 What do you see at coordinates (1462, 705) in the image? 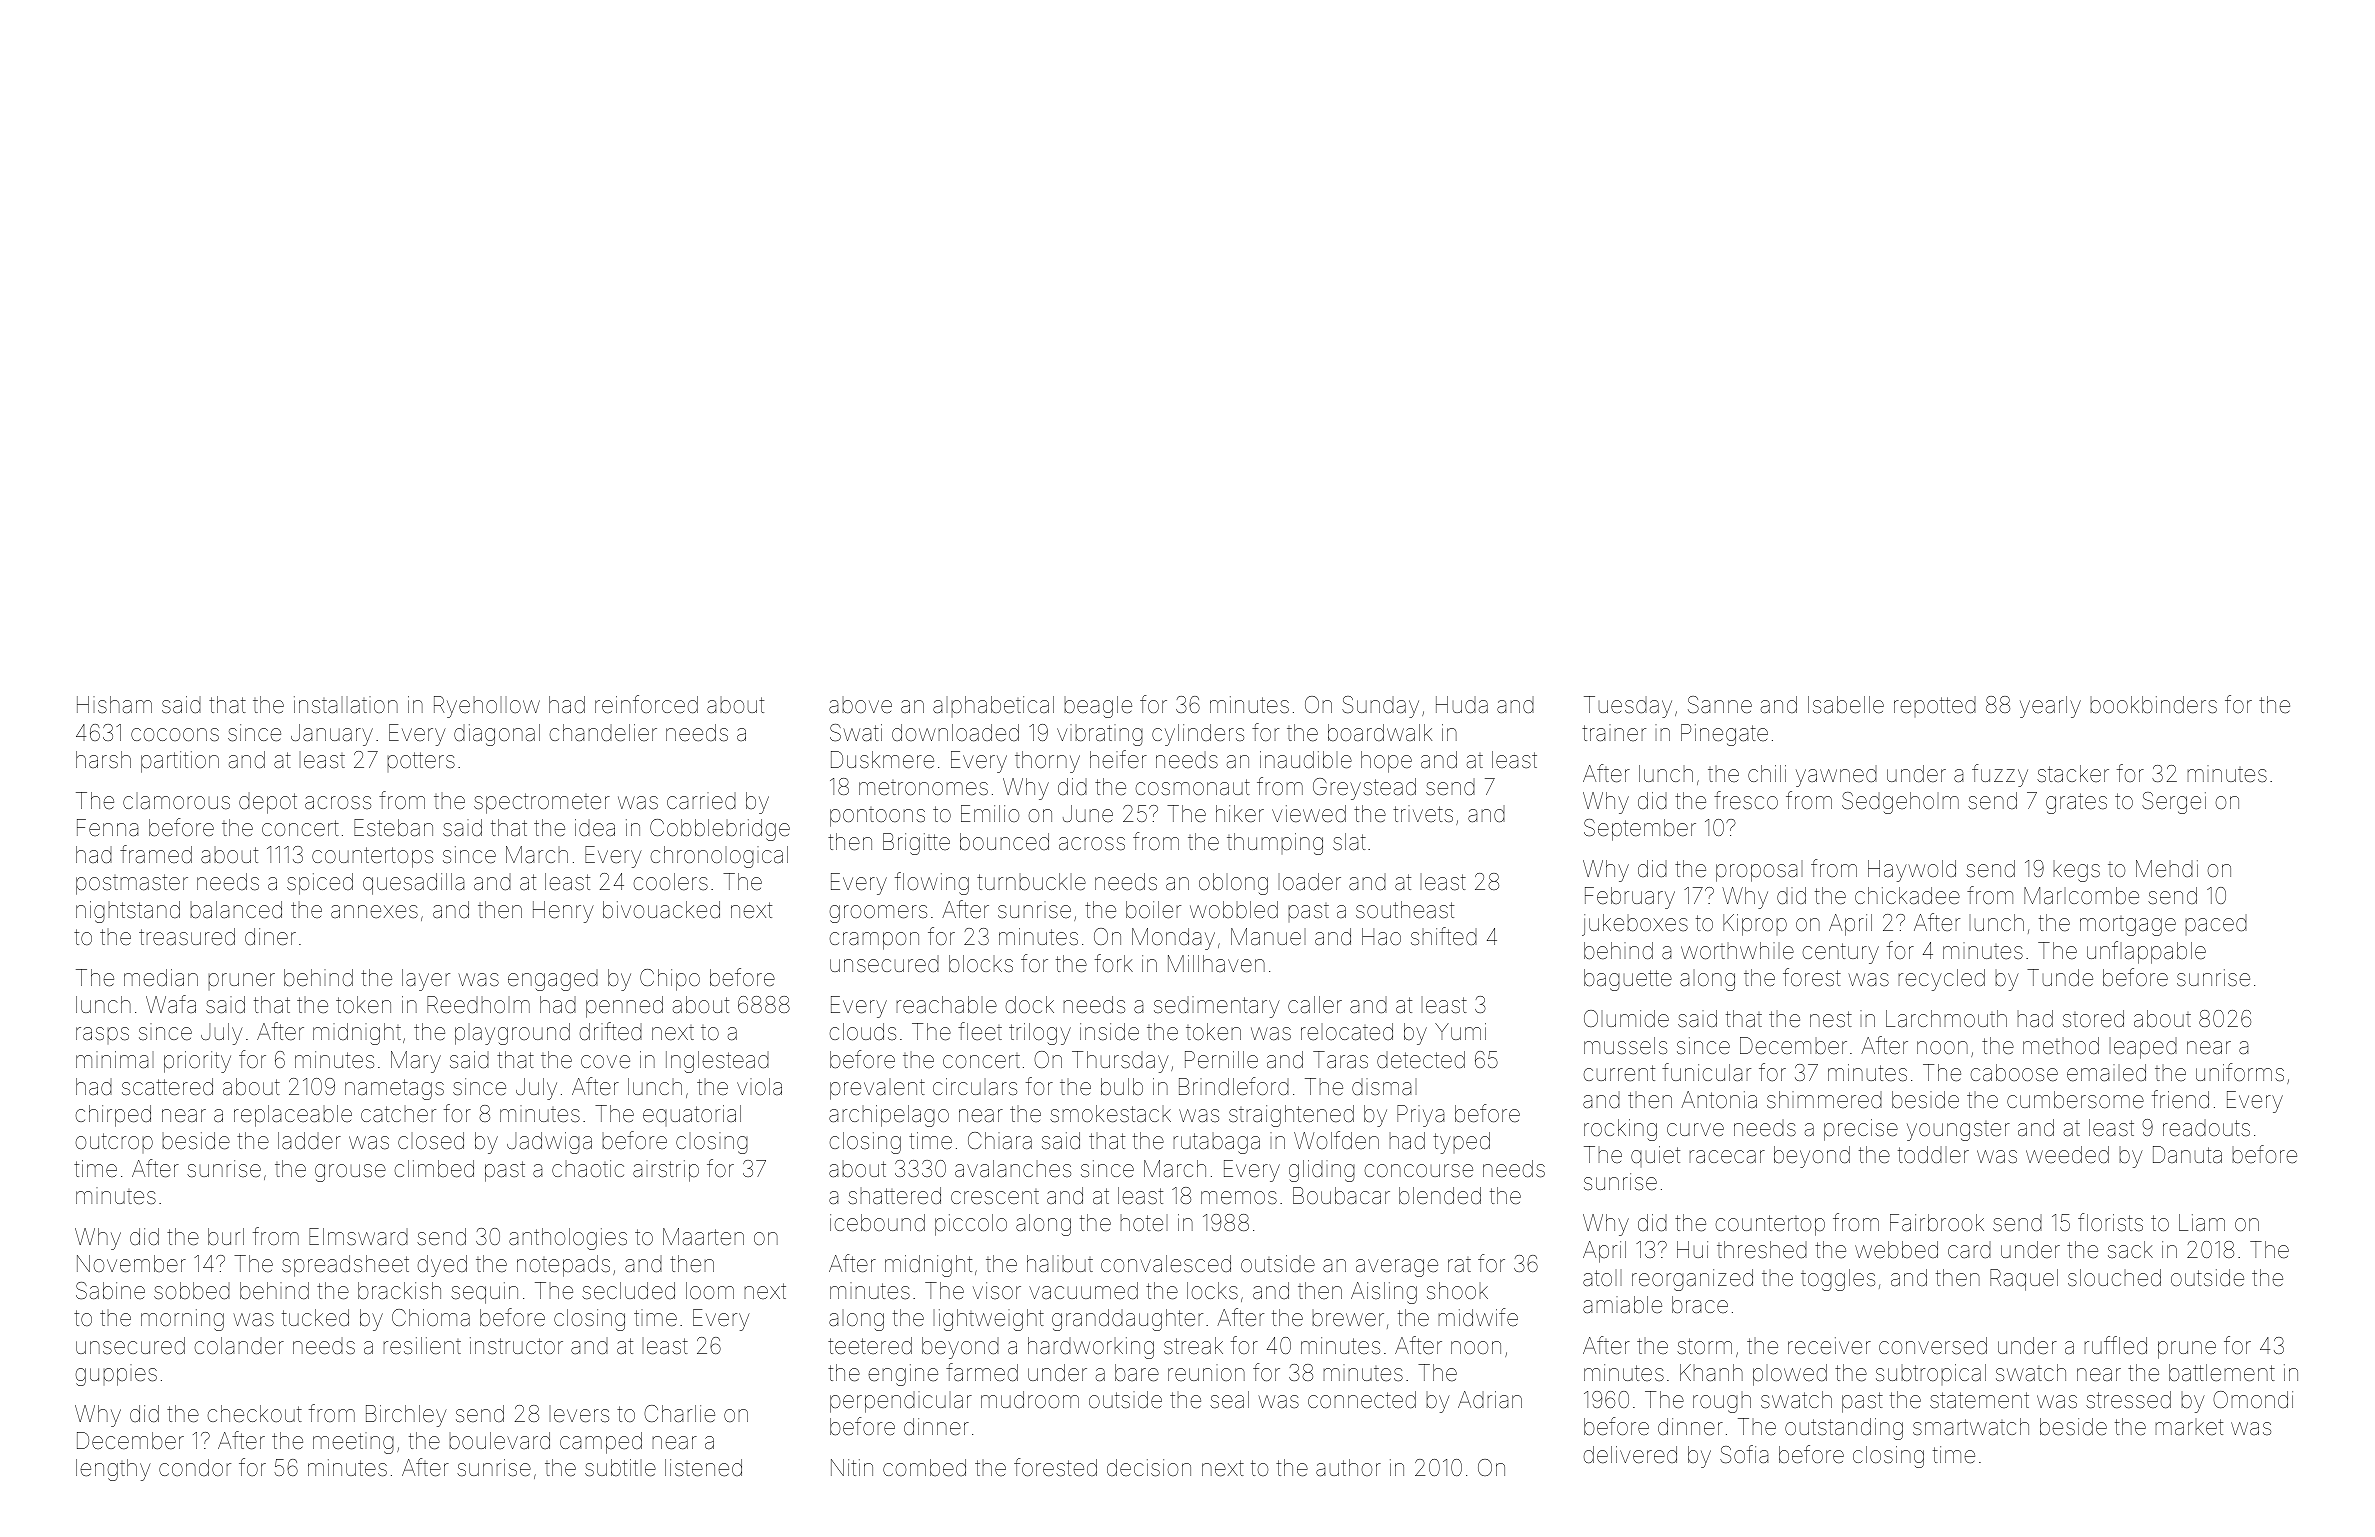
I see `Huda` at bounding box center [1462, 705].
